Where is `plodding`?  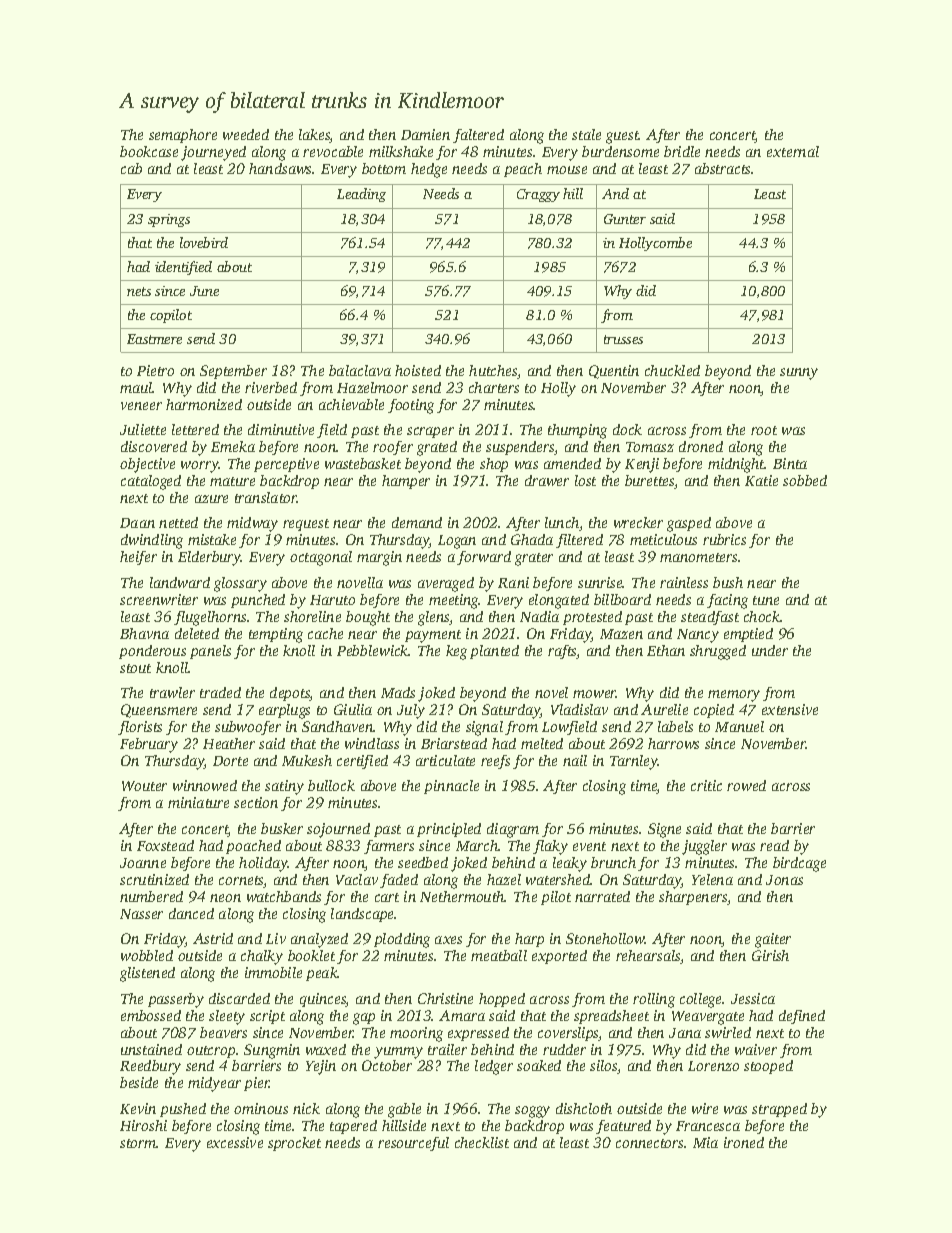 plodding is located at coordinates (402, 940).
